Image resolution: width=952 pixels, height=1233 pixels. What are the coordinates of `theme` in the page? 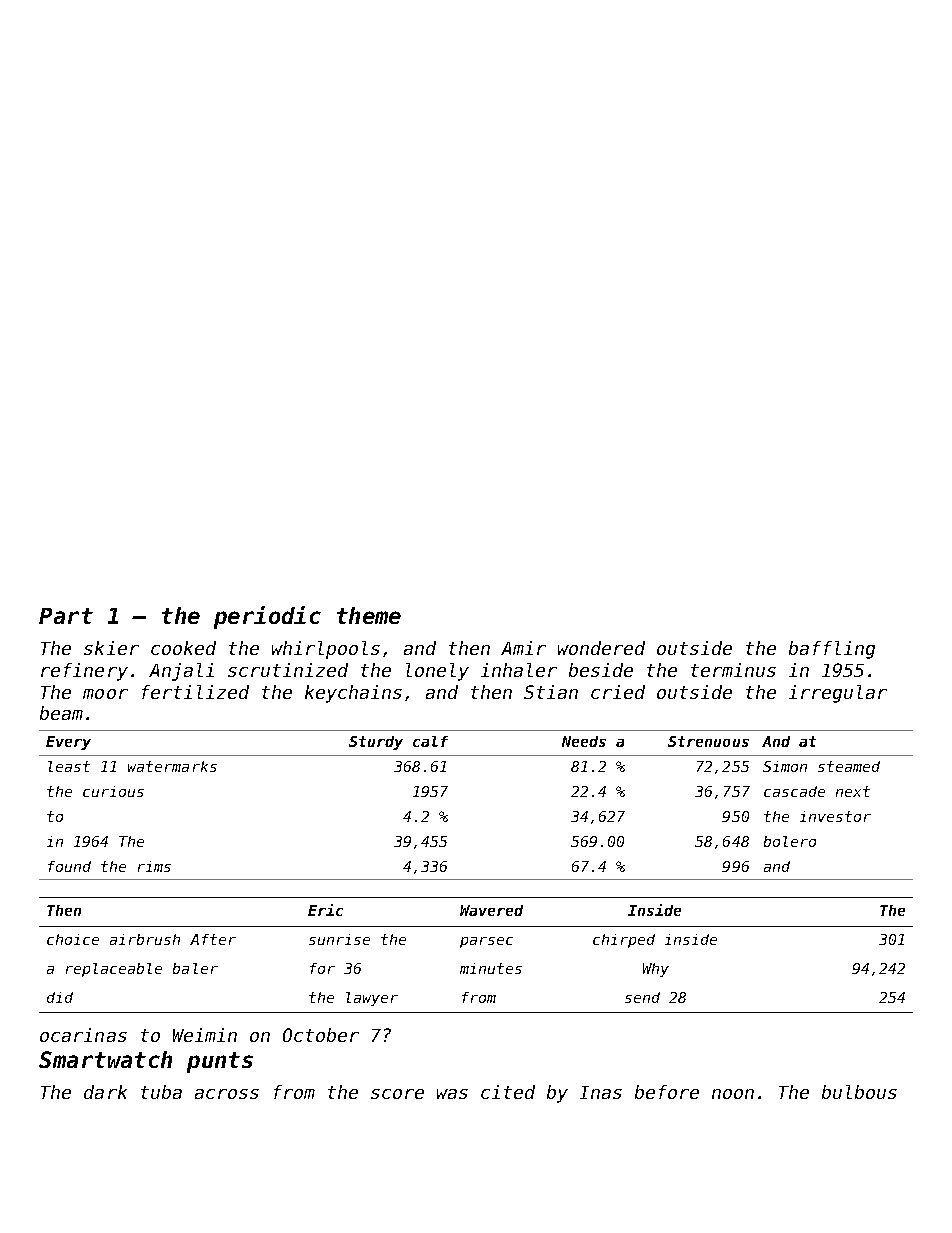 It's located at (369, 615).
